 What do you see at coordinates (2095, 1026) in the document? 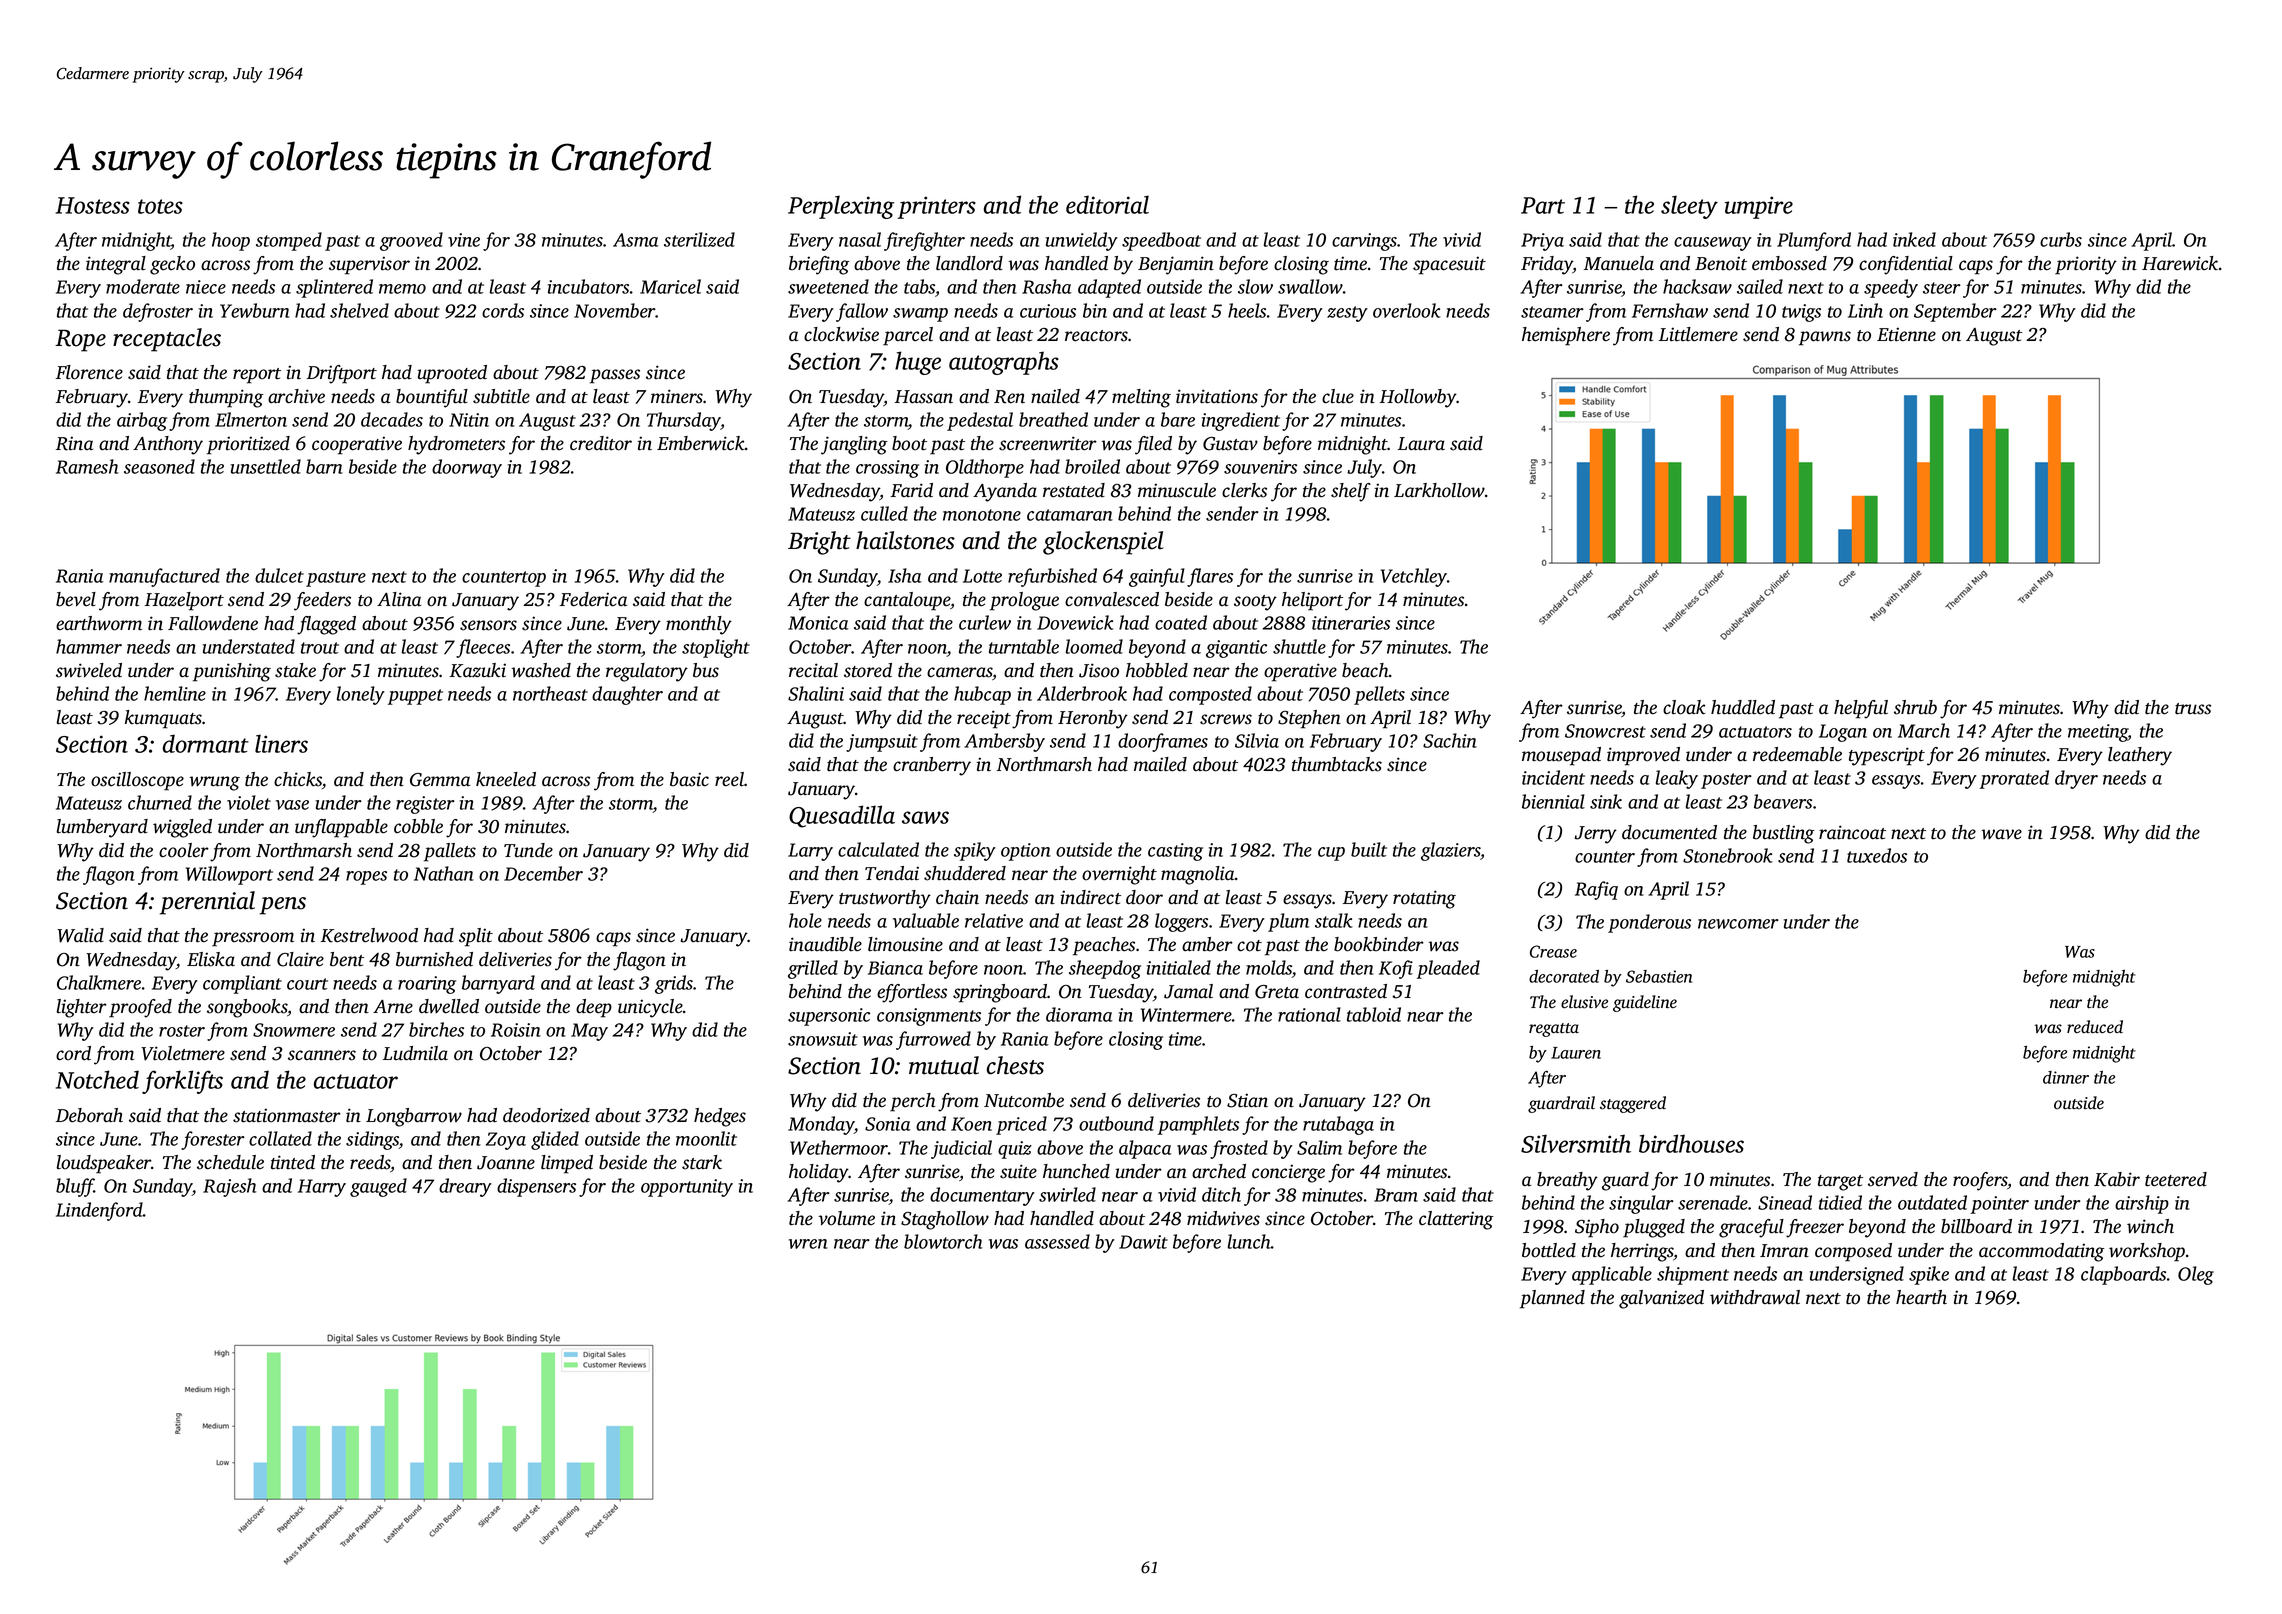
I see `reduced` at bounding box center [2095, 1026].
